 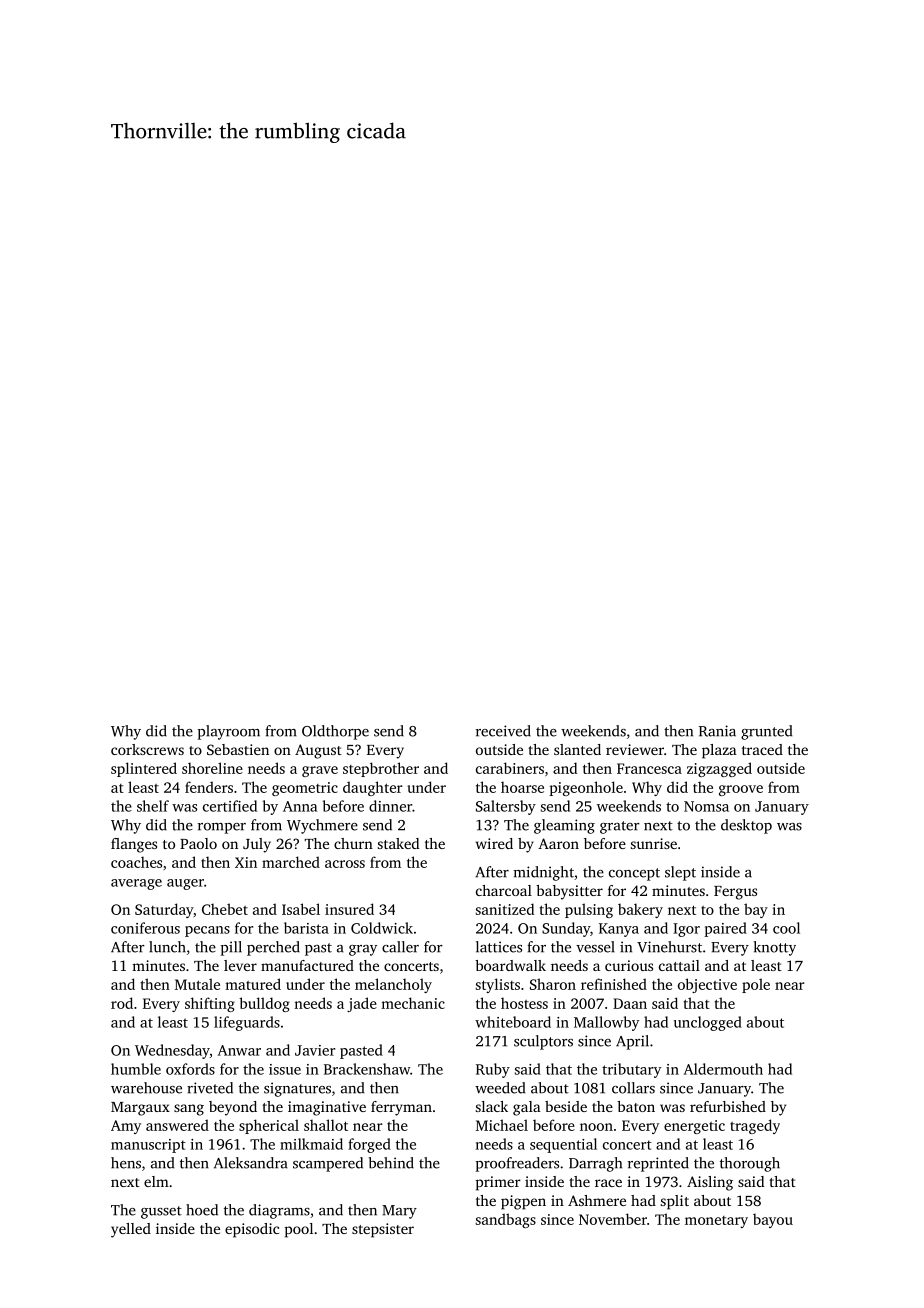 I want to click on episodic, so click(x=252, y=1230).
